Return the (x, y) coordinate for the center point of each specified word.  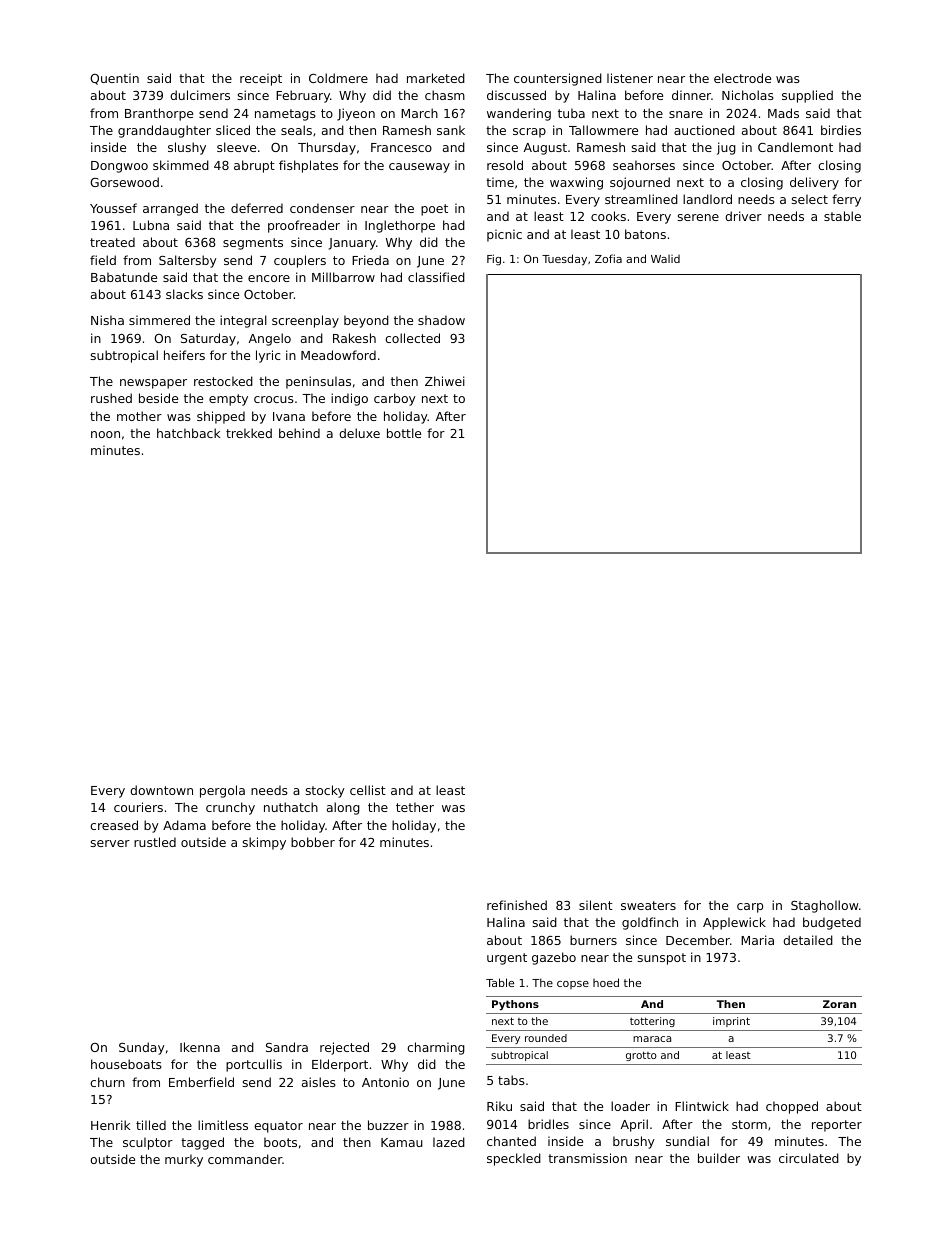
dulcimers (200, 95)
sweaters (648, 905)
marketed (436, 78)
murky (184, 1160)
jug (726, 148)
